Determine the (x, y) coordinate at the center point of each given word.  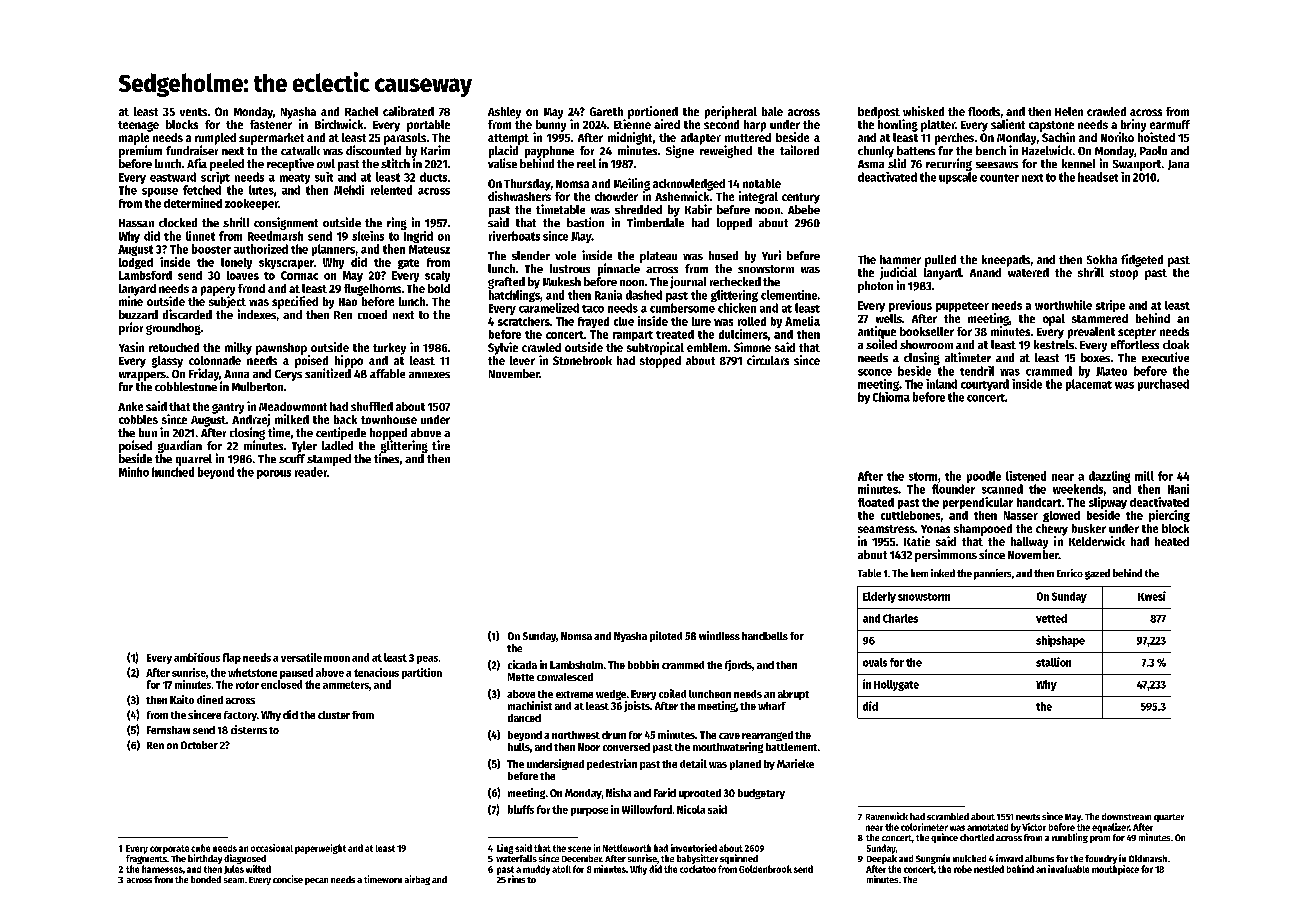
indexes (257, 314)
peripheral (731, 112)
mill (1144, 476)
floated (876, 502)
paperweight (320, 849)
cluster (334, 715)
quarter (1169, 818)
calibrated (408, 111)
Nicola (691, 809)
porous (274, 474)
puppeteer (962, 307)
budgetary (761, 794)
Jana (1178, 165)
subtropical (655, 348)
